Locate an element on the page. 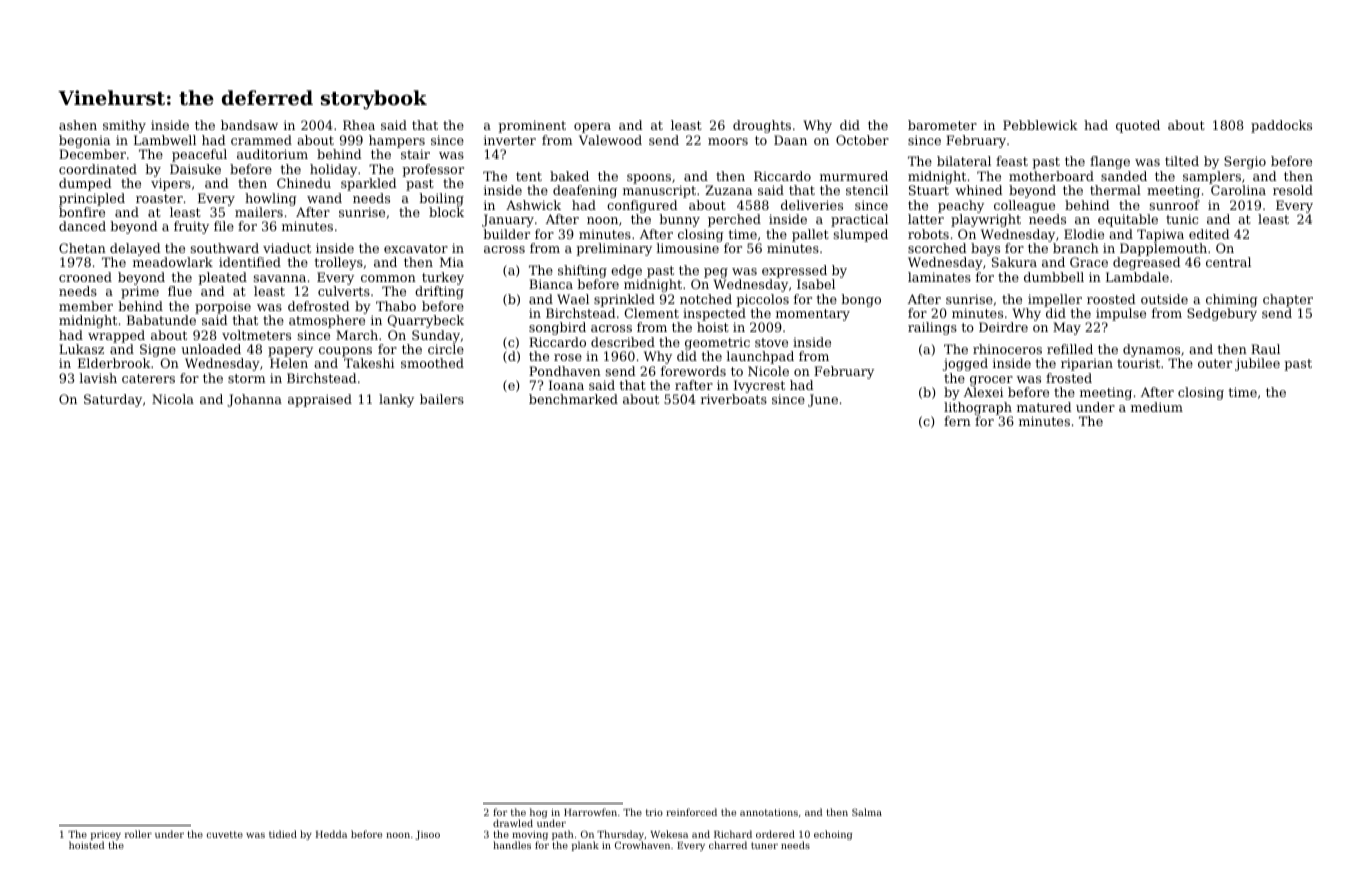  annotations is located at coordinates (769, 812).
